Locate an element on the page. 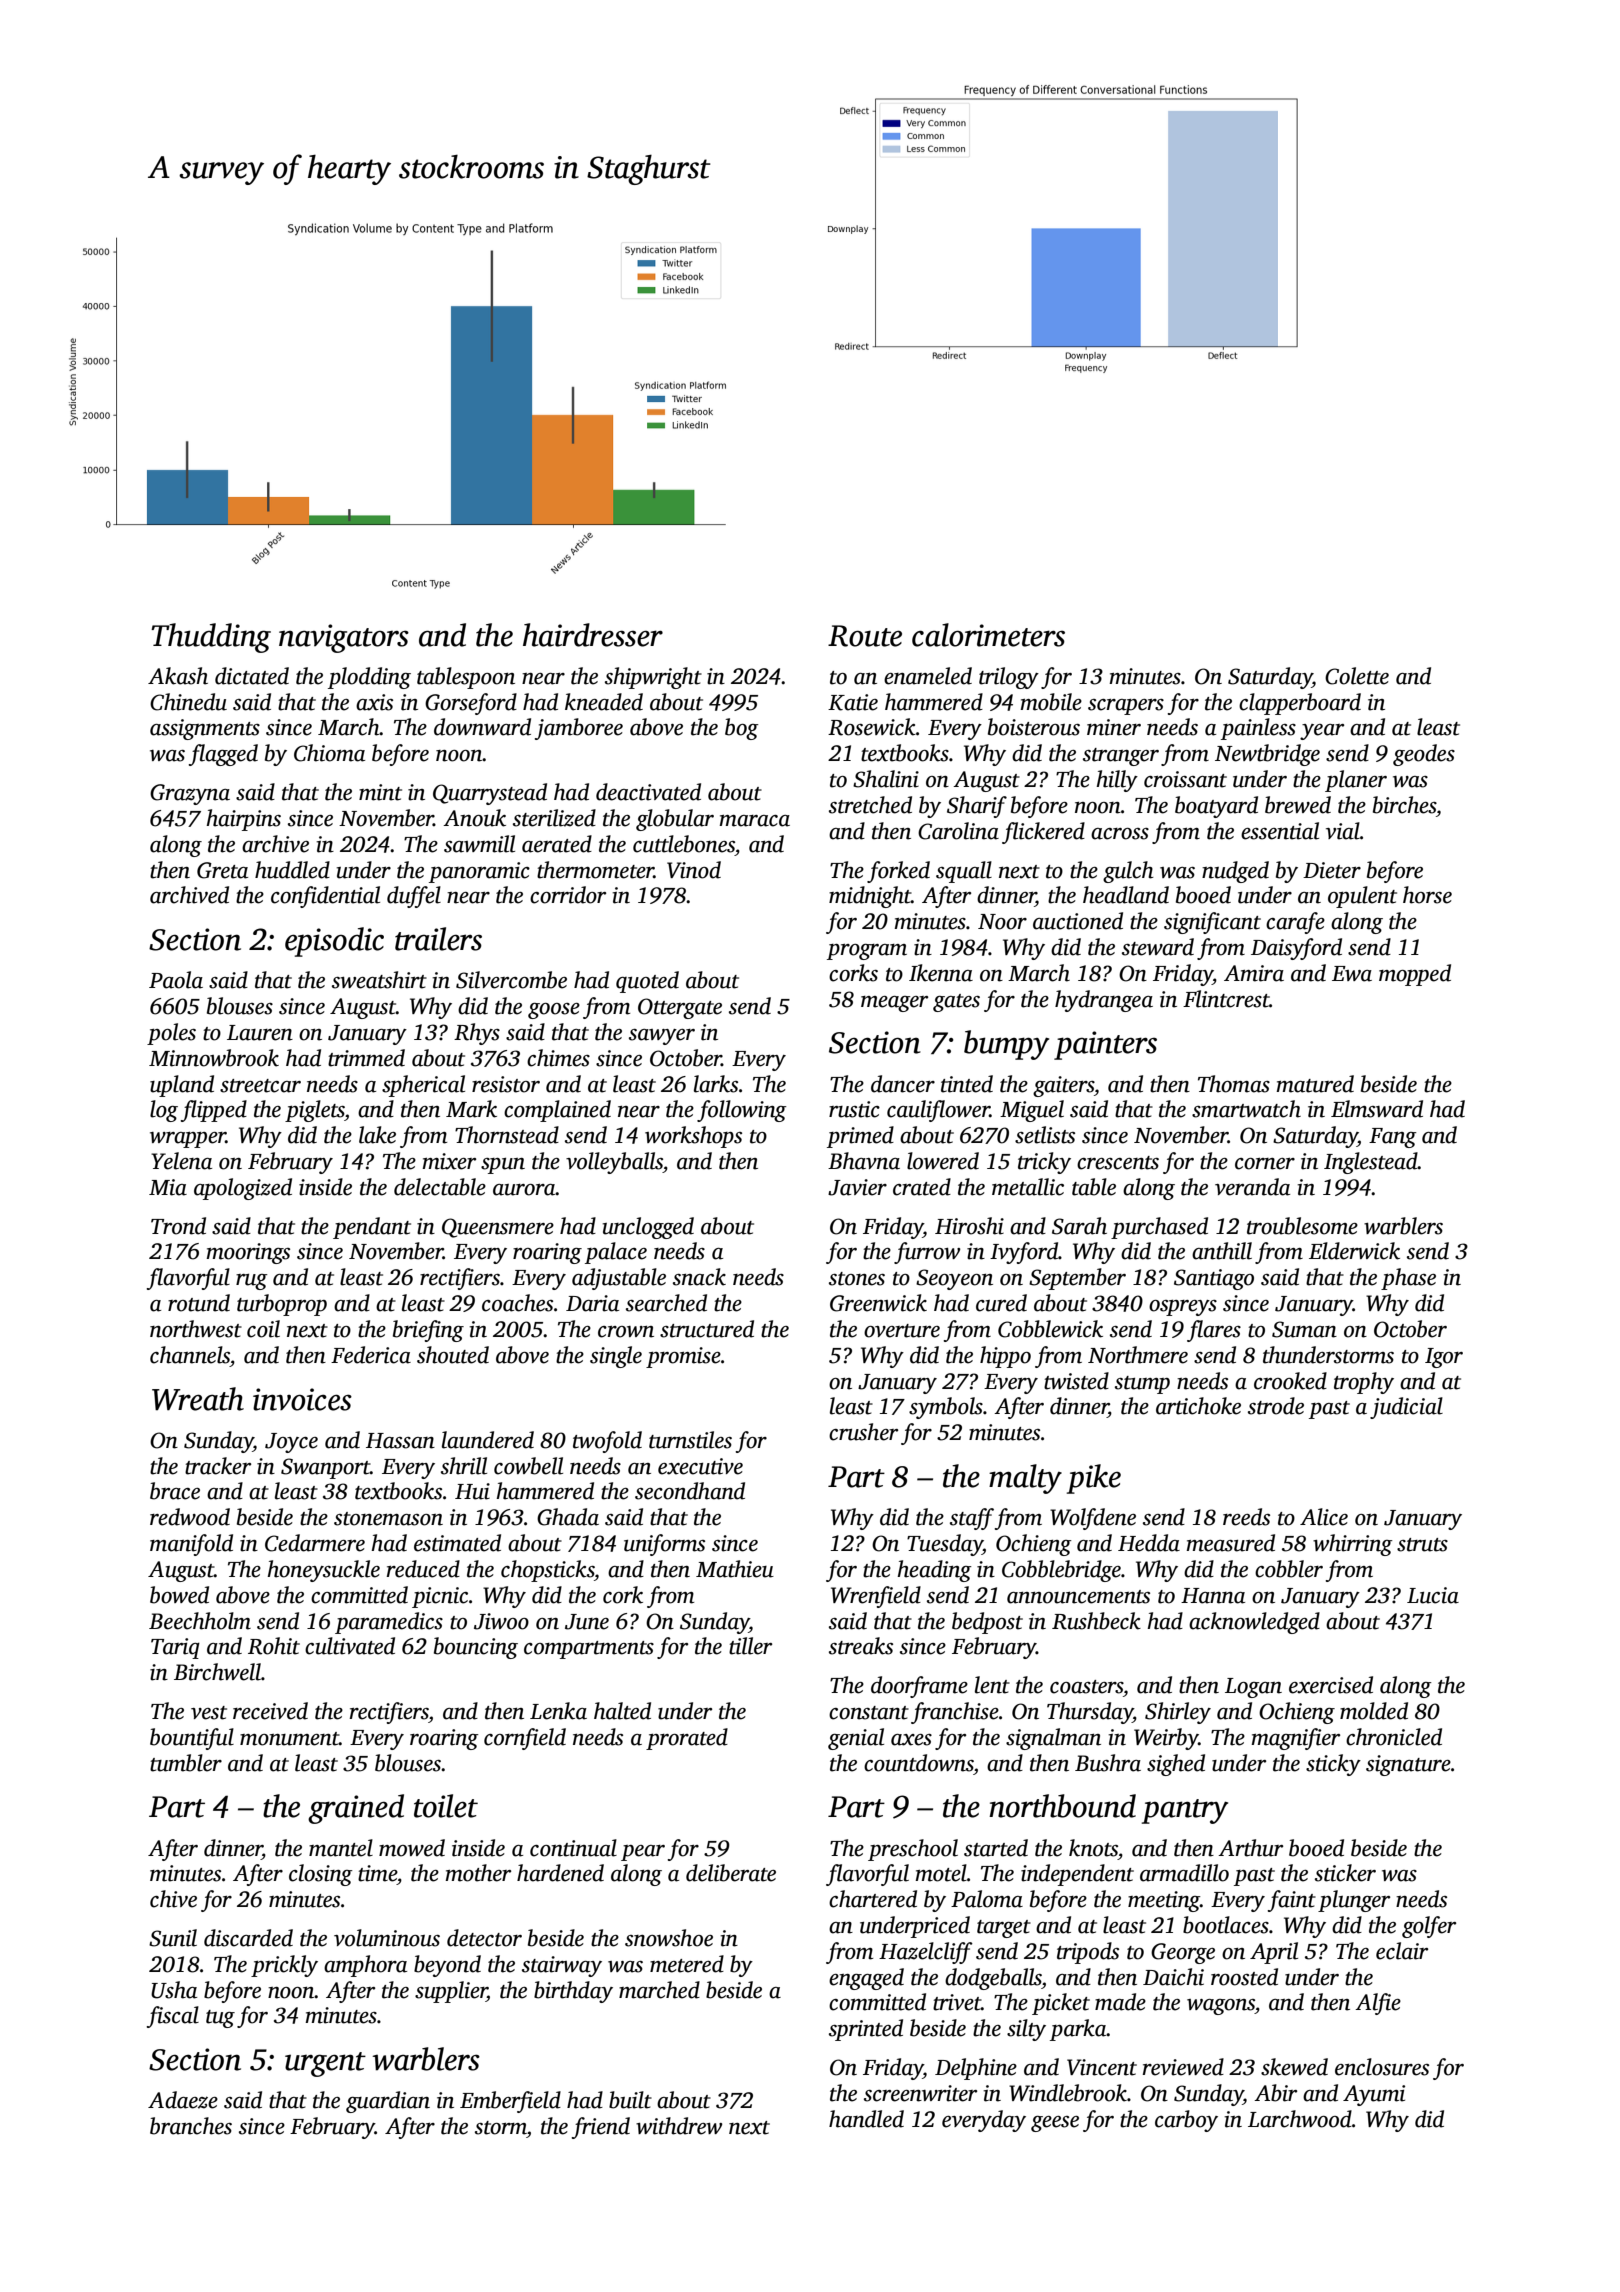 The height and width of the page is (2292, 1620). midnight is located at coordinates (870, 897).
